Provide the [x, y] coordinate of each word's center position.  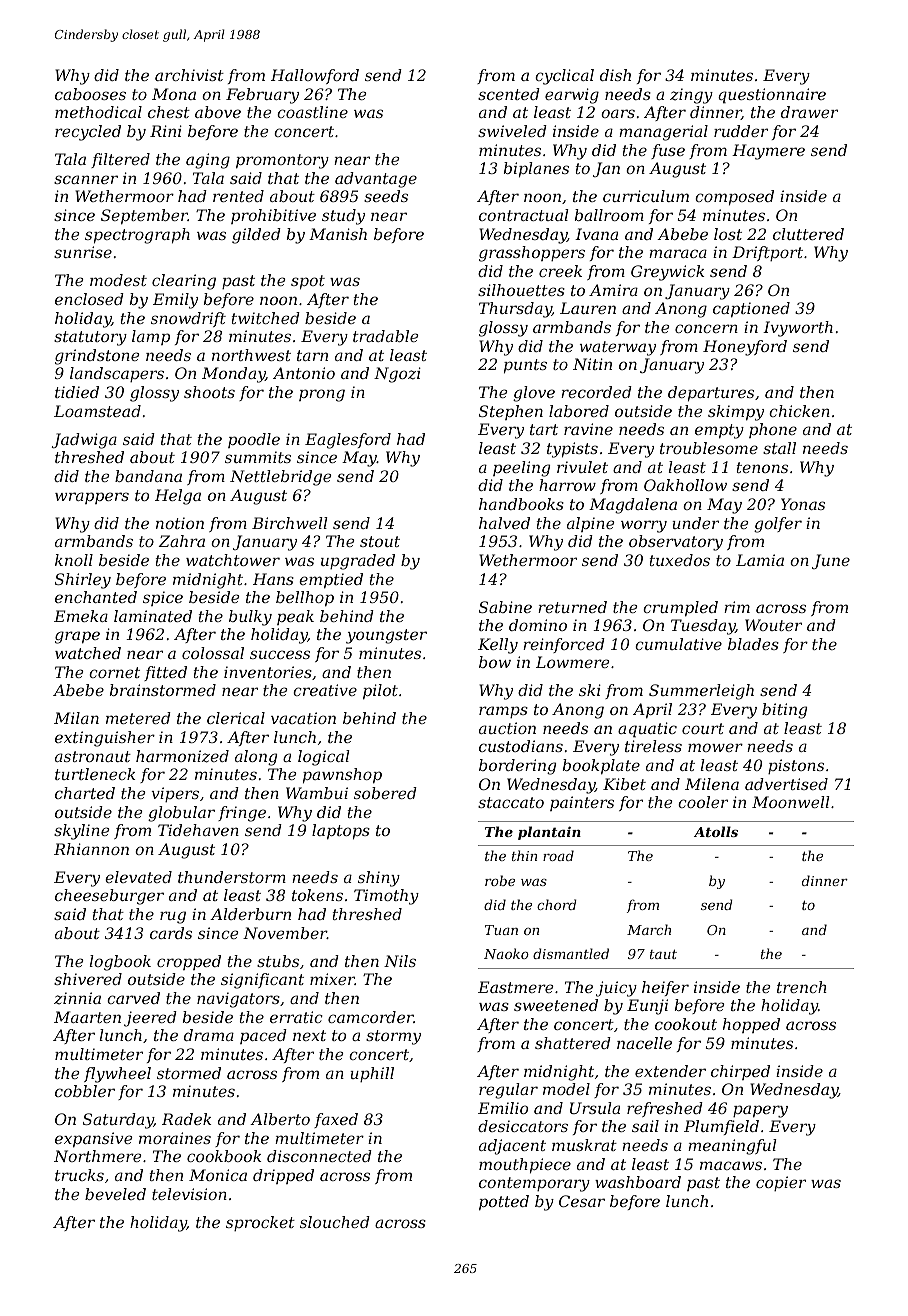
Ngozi [397, 375]
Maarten [87, 1017]
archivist [189, 75]
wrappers [92, 498]
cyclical [564, 77]
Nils [400, 961]
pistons [796, 766]
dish [615, 75]
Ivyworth [798, 329]
